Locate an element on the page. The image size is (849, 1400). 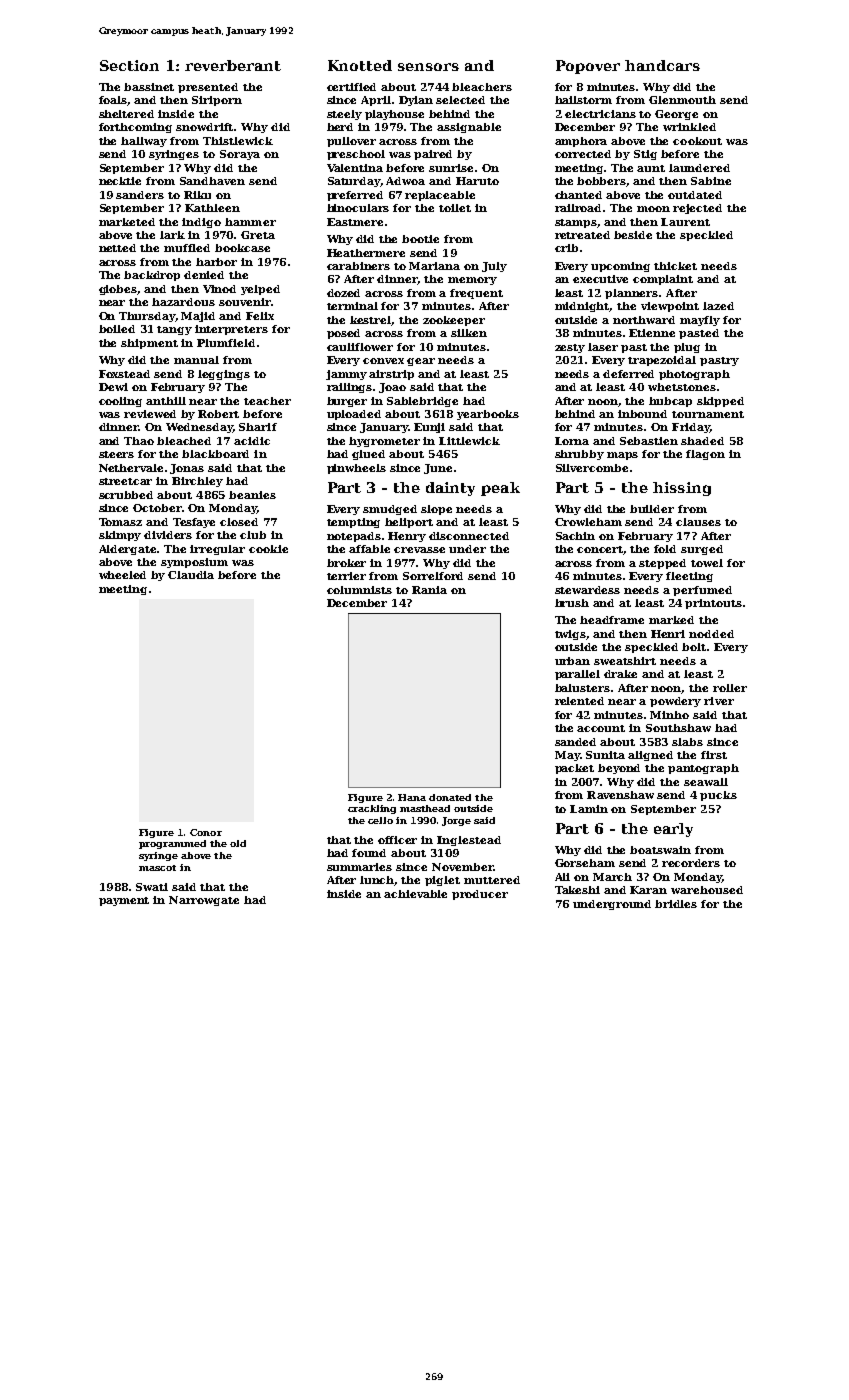
wheeled is located at coordinates (122, 575).
